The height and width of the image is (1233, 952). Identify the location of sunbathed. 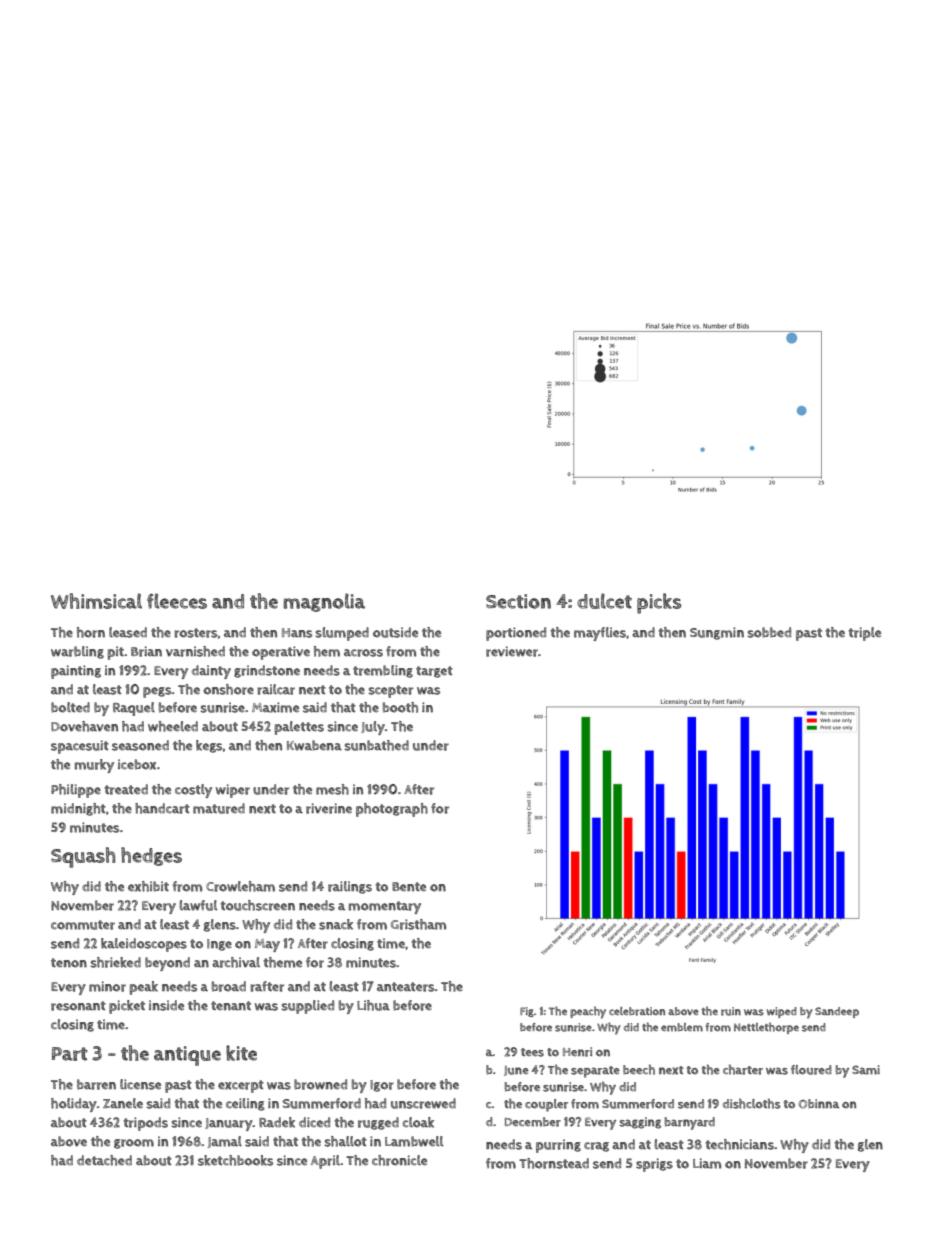
(376, 745).
